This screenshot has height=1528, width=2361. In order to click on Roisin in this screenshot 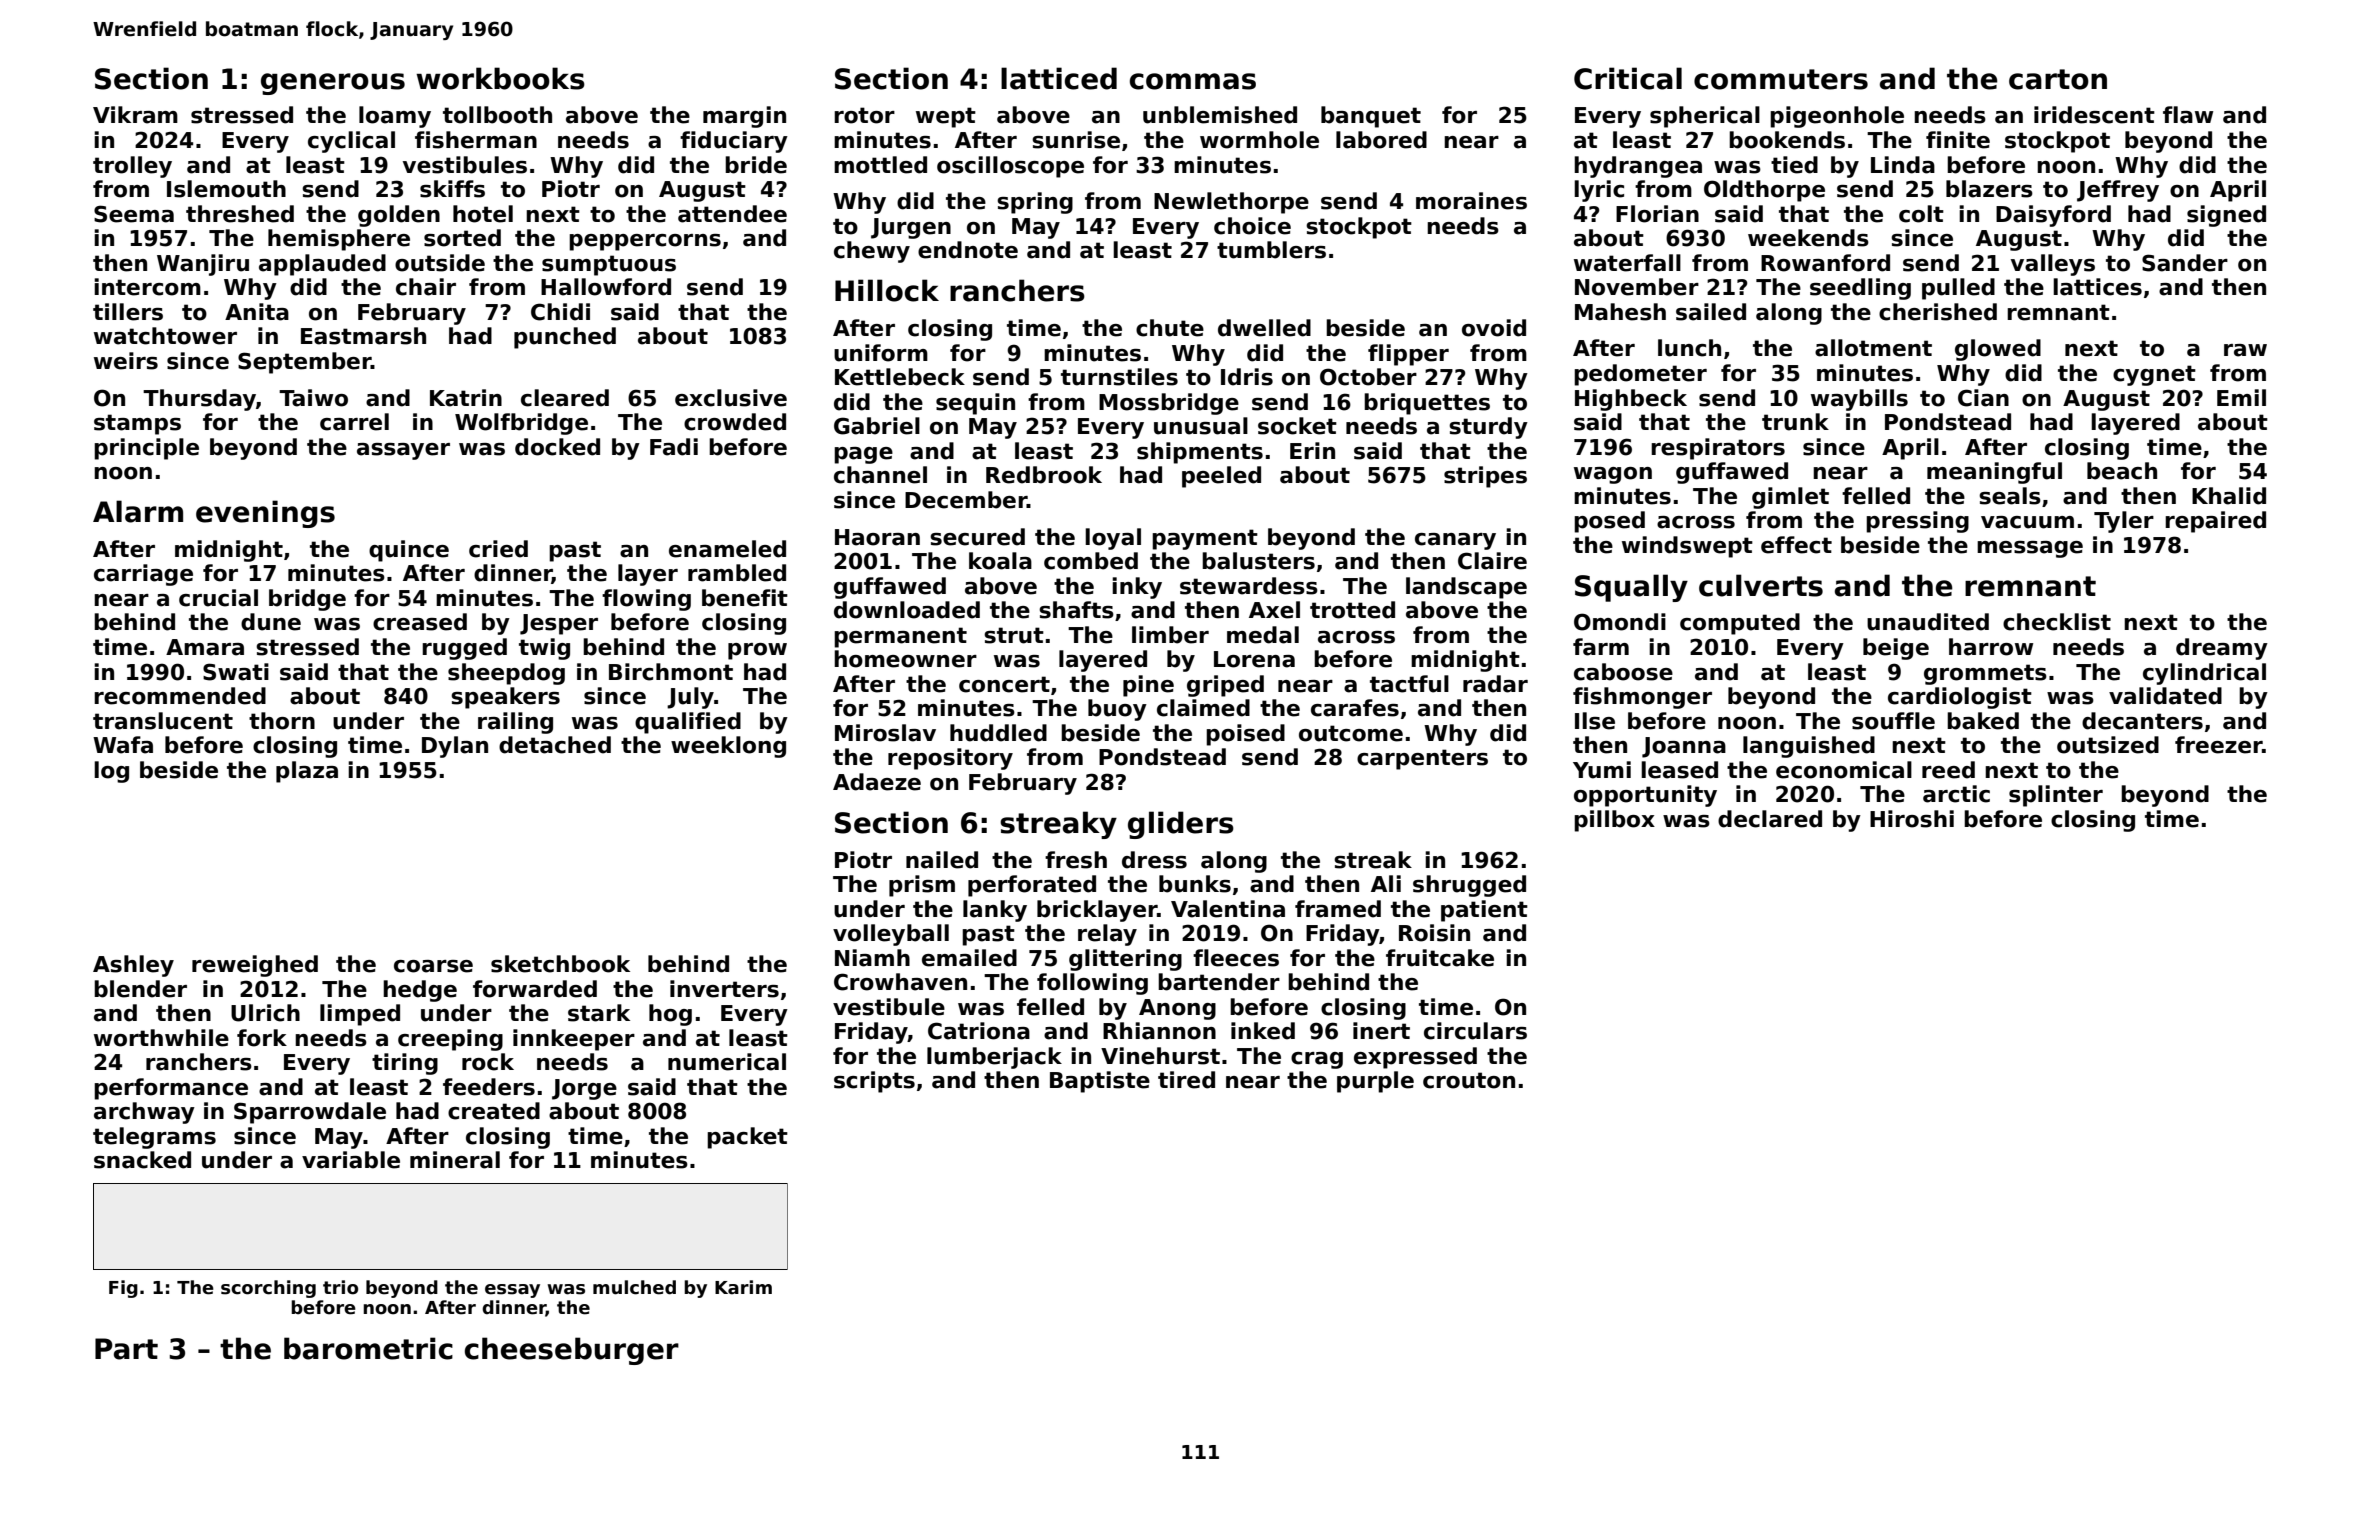, I will do `click(1434, 933)`.
